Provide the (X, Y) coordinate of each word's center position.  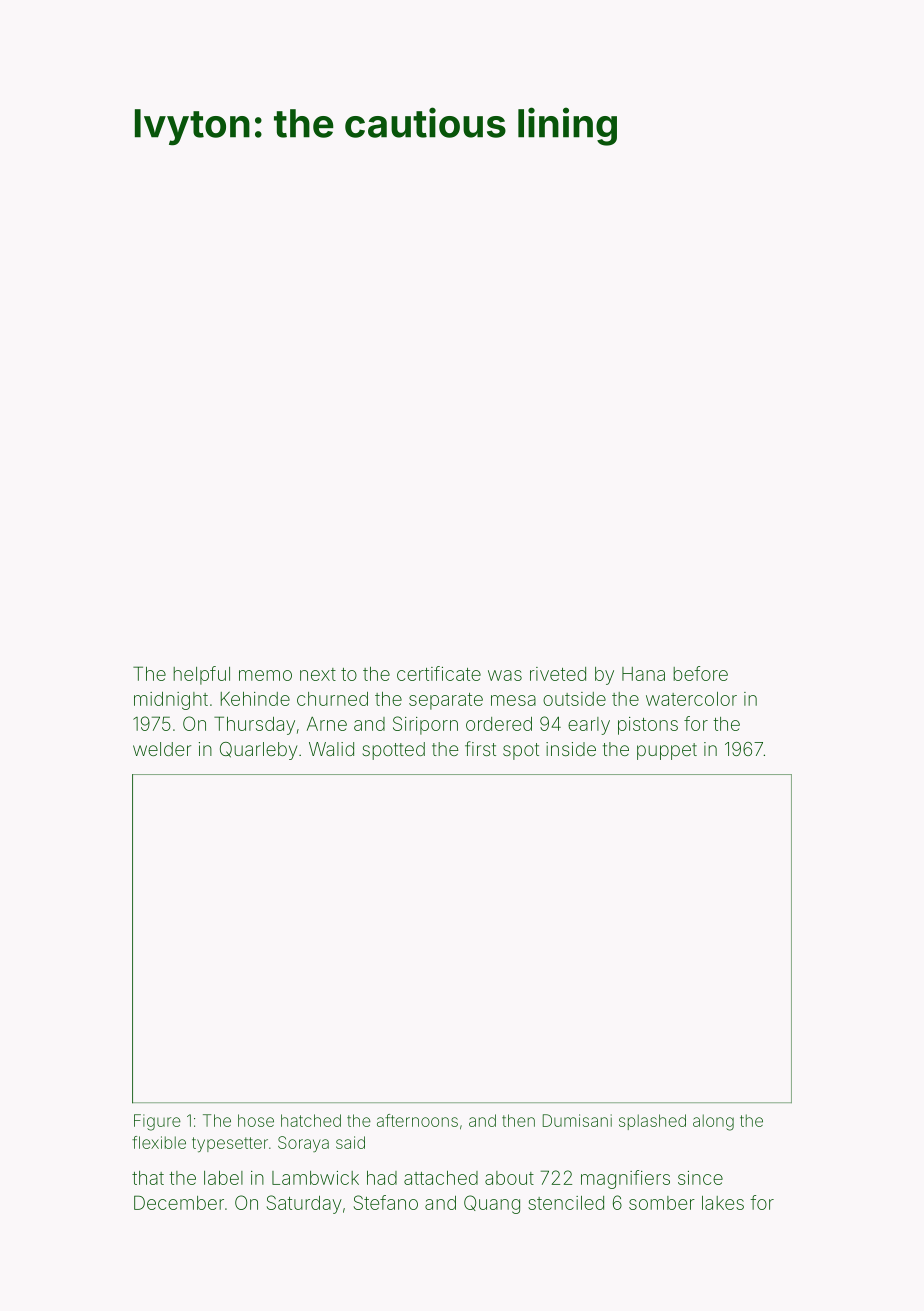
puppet (667, 751)
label (223, 1178)
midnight (171, 701)
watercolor (691, 699)
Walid (331, 749)
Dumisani (577, 1120)
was (505, 675)
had (382, 1178)
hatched (311, 1120)
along (713, 1122)
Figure (157, 1122)
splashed (652, 1122)
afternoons (417, 1120)
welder (162, 749)
